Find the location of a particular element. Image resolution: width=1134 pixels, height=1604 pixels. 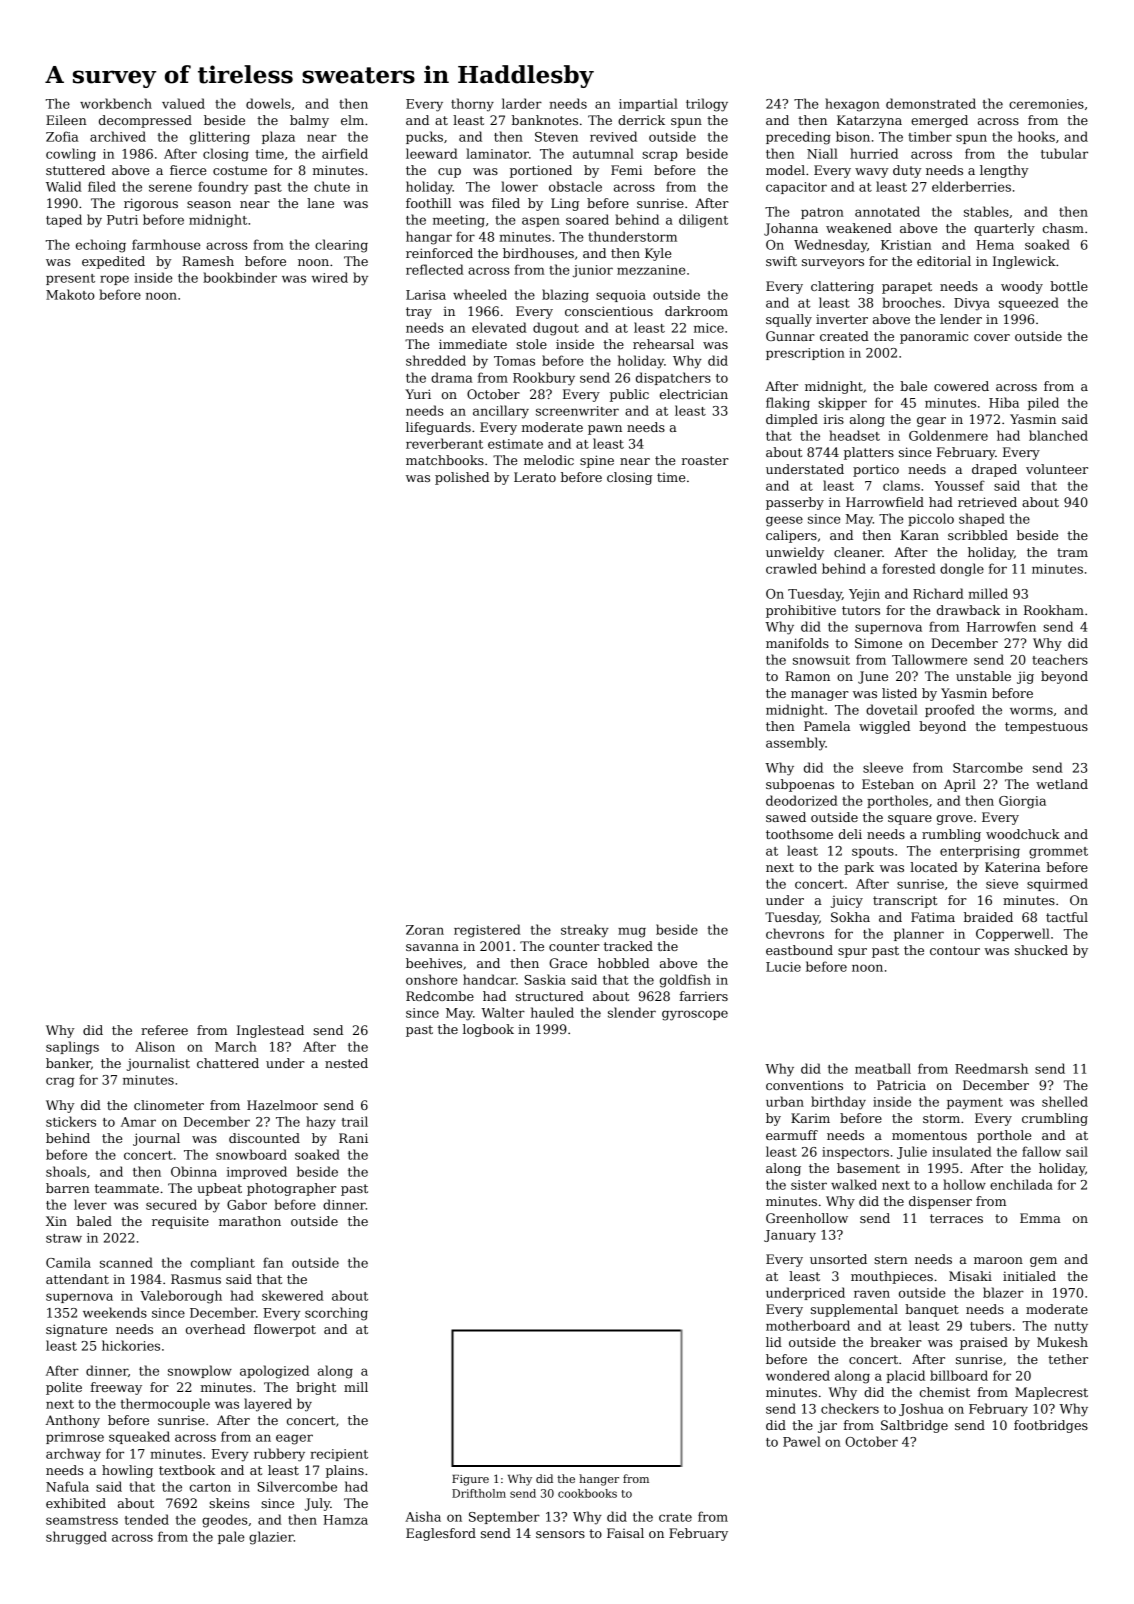

demonstrated is located at coordinates (931, 103).
